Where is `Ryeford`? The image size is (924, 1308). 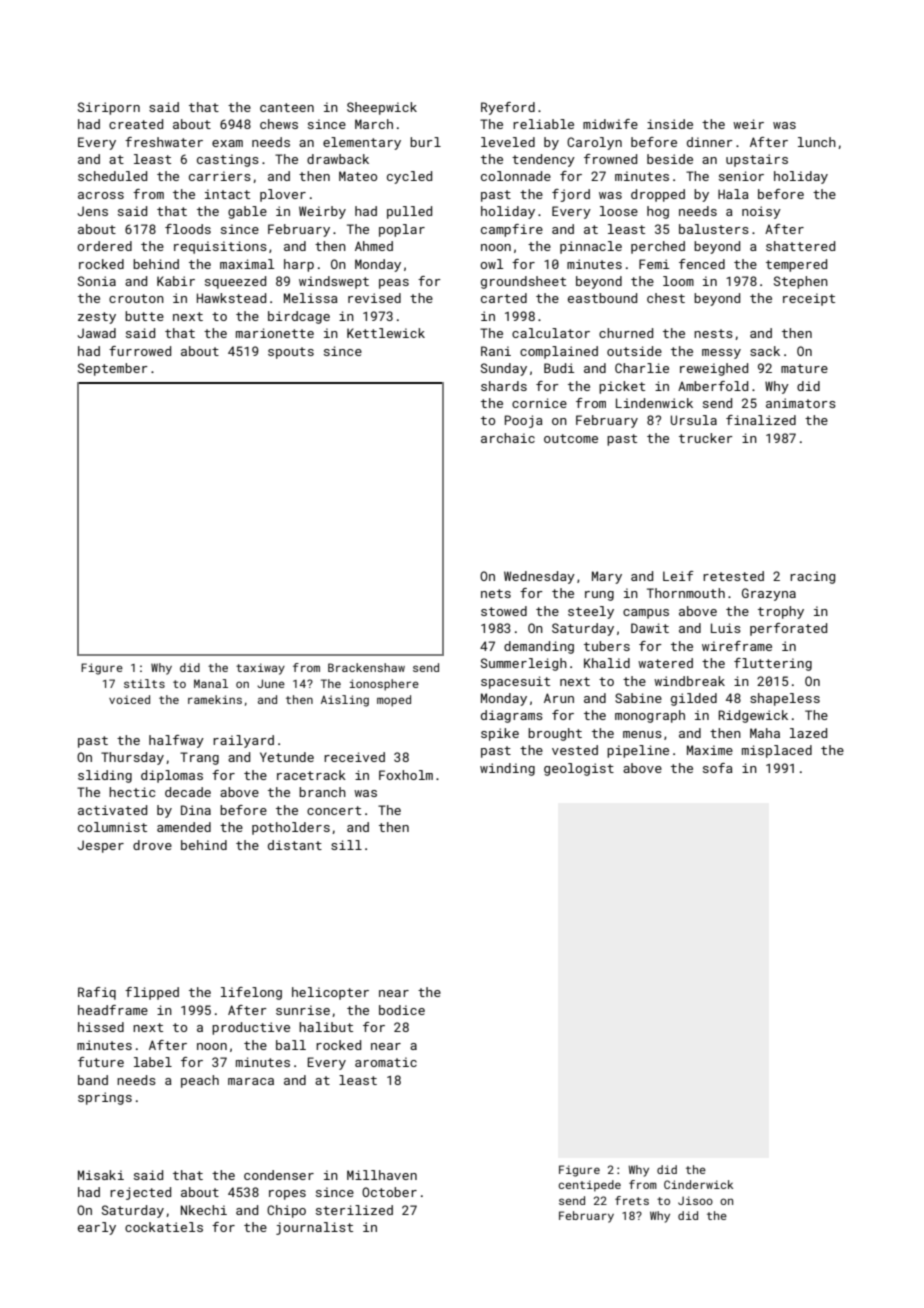
Ryeford is located at coordinates (508, 108).
